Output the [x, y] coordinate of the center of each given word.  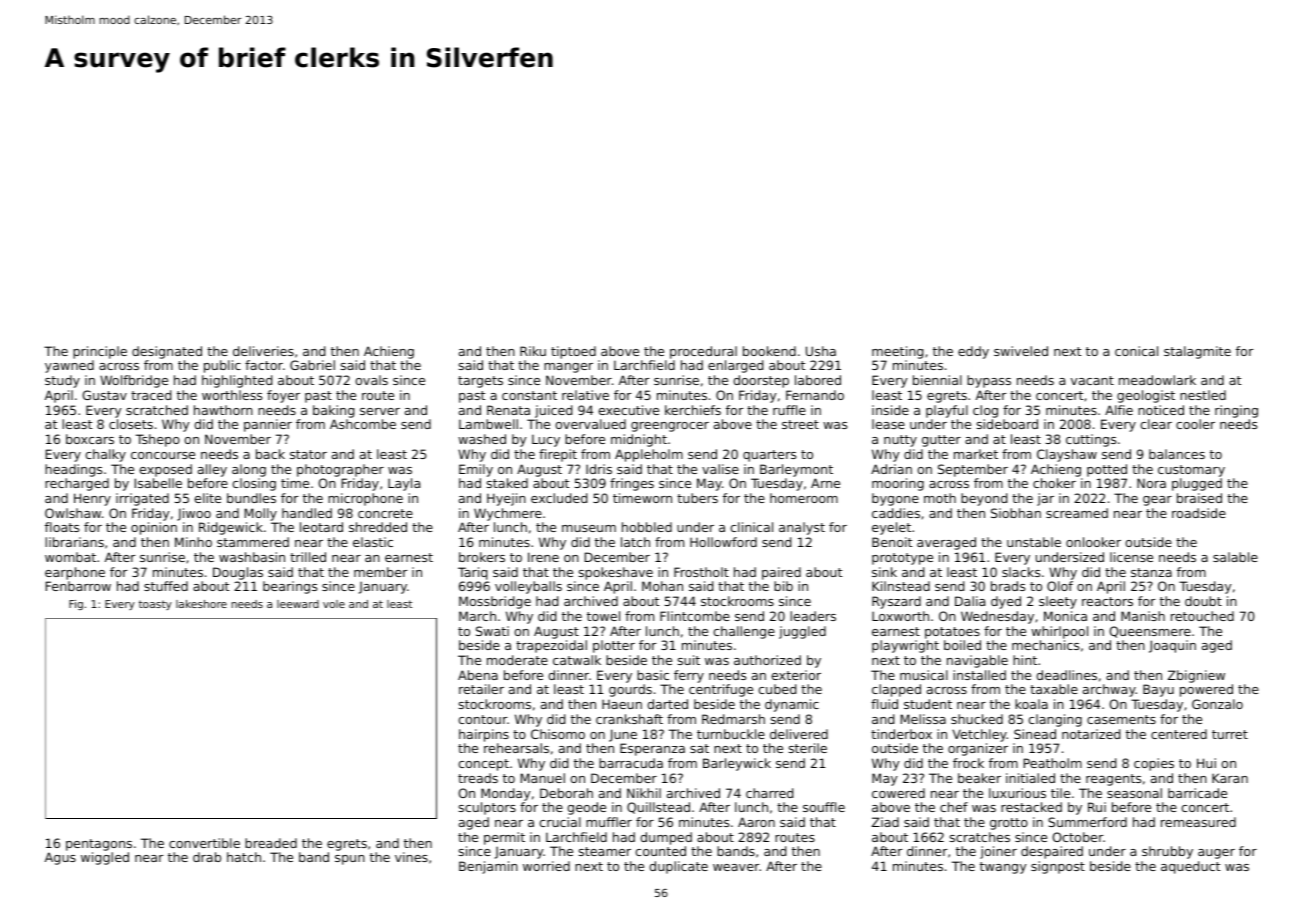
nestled [1203, 395]
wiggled [105, 858]
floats [62, 527]
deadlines [1066, 675]
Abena [478, 675]
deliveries [263, 351]
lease [888, 424]
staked [507, 483]
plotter [614, 646]
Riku [533, 351]
